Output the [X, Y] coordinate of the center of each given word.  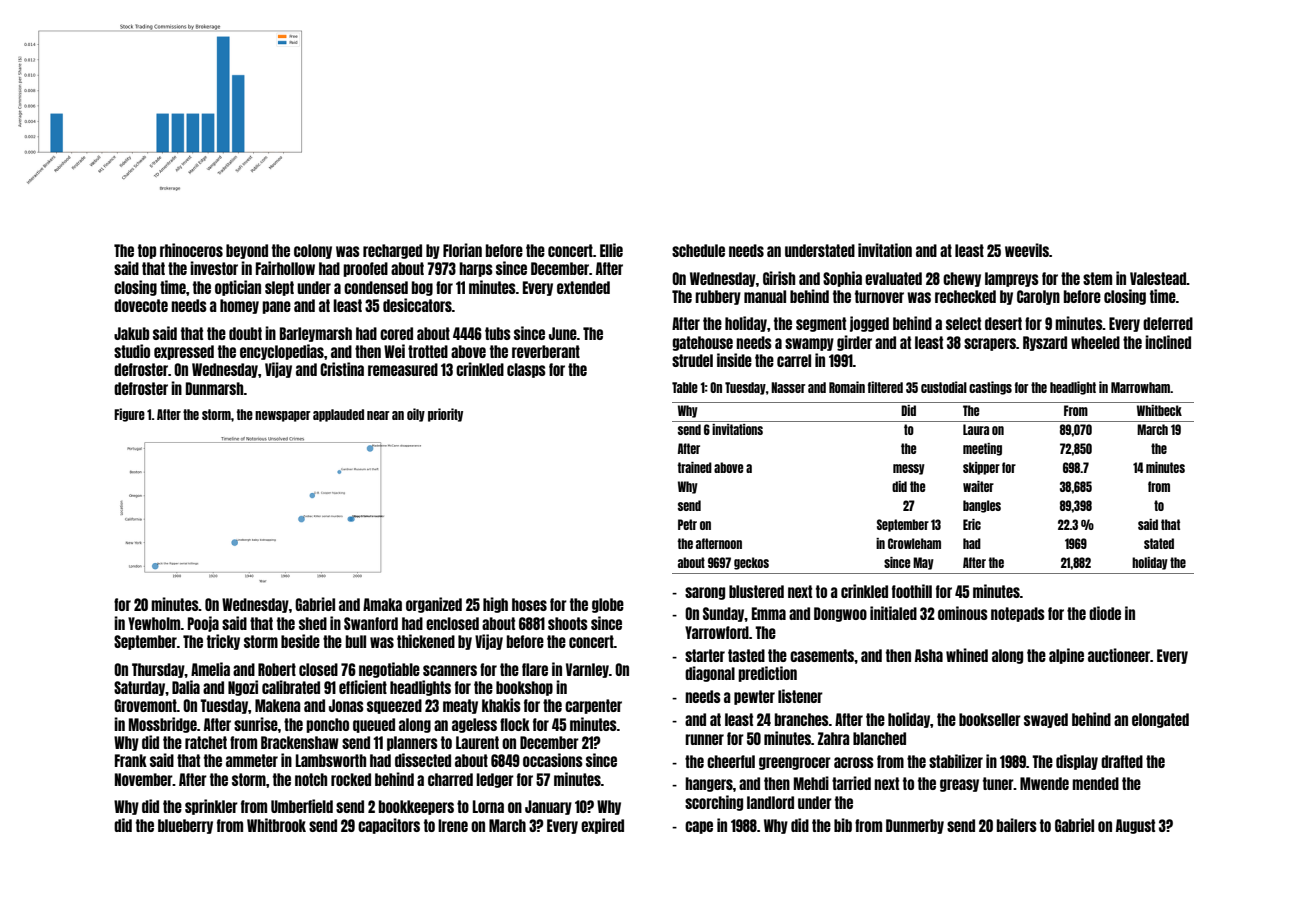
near [378, 415]
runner [704, 739]
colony [313, 251]
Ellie [611, 250]
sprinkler [211, 807]
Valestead [1158, 278]
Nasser [788, 387]
